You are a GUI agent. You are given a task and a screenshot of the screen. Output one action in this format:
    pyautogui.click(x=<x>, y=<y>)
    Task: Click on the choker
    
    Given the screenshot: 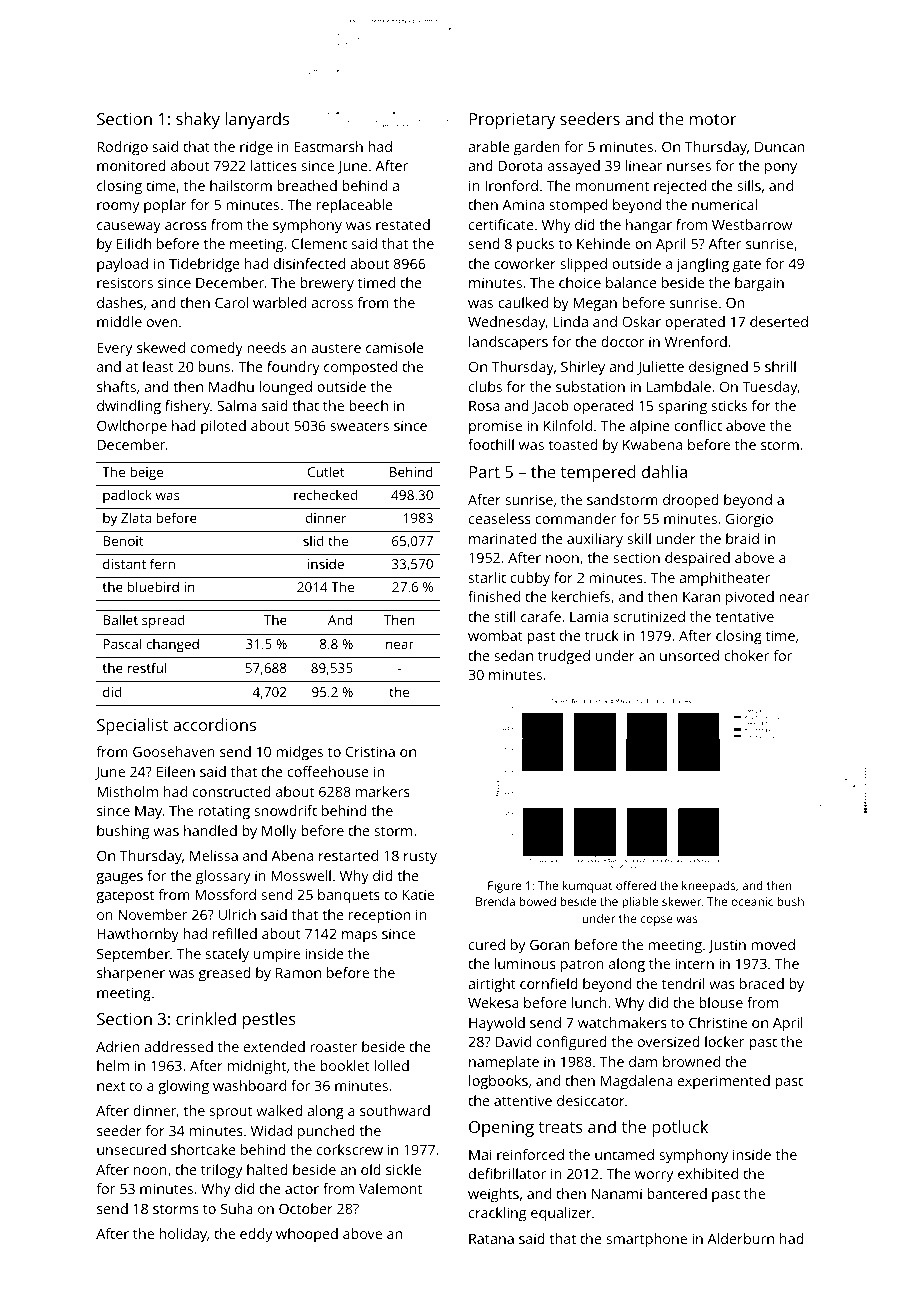 What is the action you would take?
    pyautogui.click(x=746, y=655)
